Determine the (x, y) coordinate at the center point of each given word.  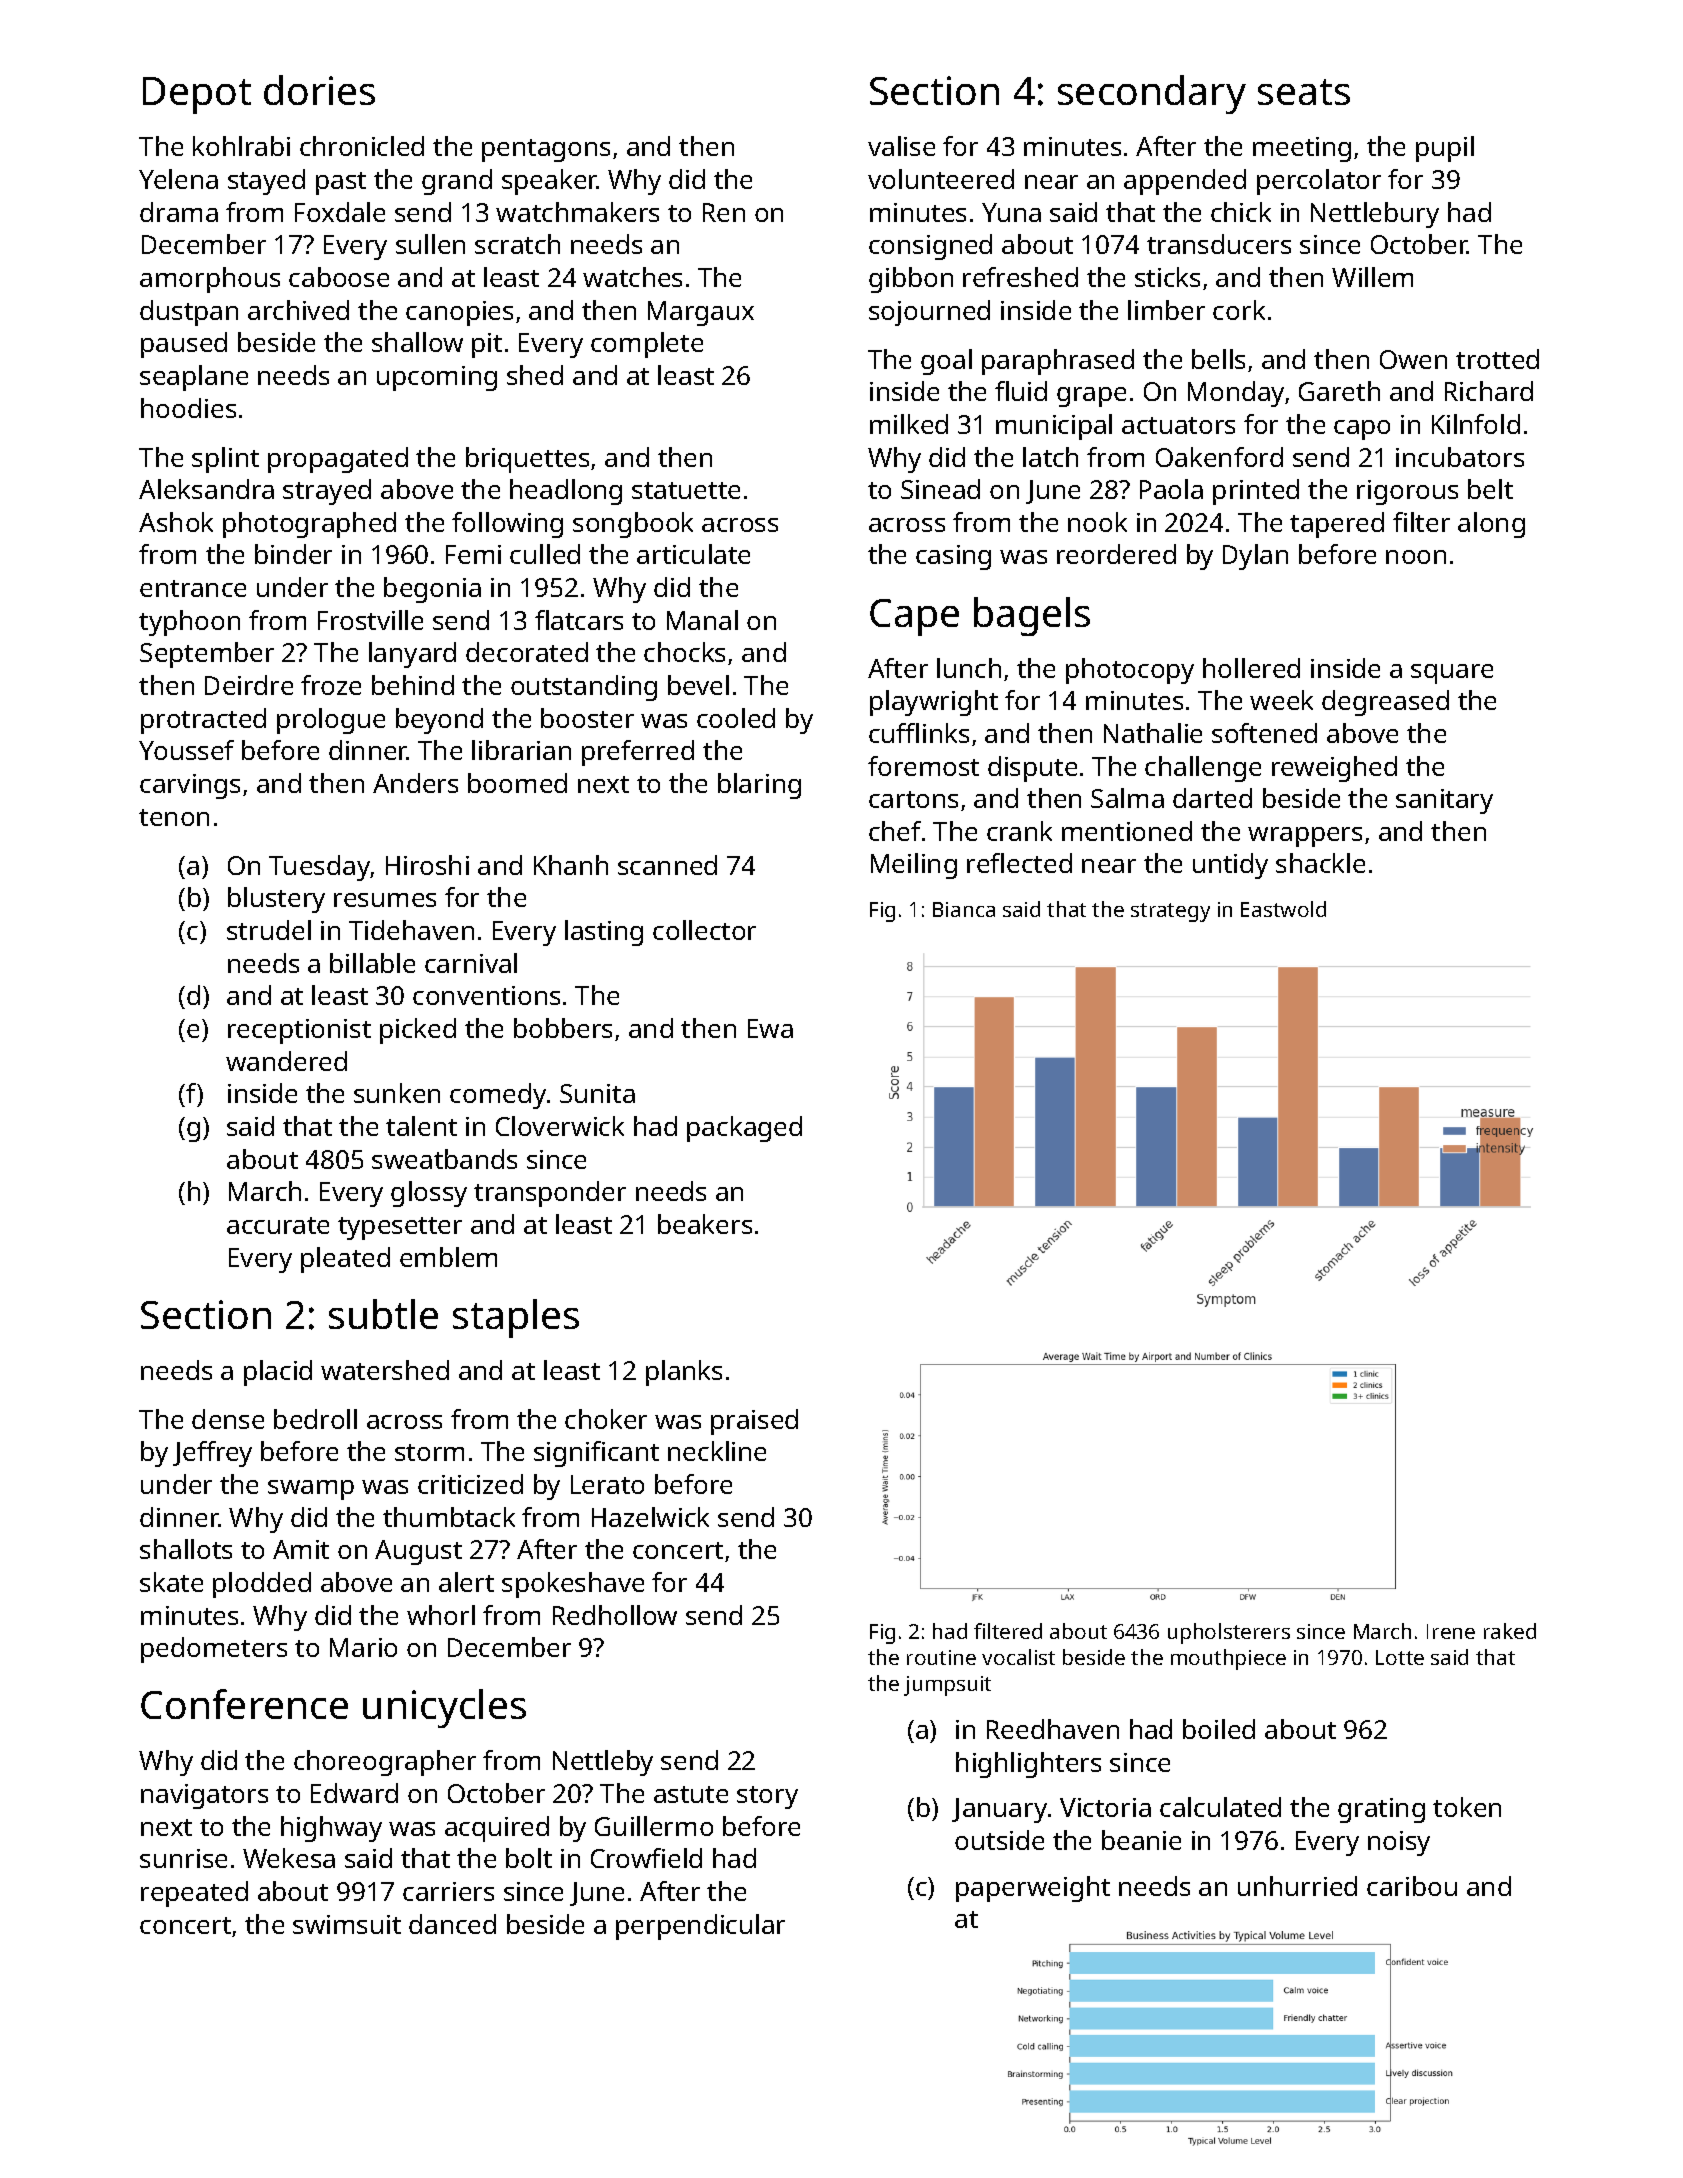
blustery (276, 900)
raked (1510, 1631)
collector (704, 930)
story (767, 1797)
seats (1304, 92)
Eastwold (1283, 909)
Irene (1451, 1631)
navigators (204, 1796)
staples (516, 1318)
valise (901, 146)
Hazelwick (650, 1517)
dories (319, 90)
